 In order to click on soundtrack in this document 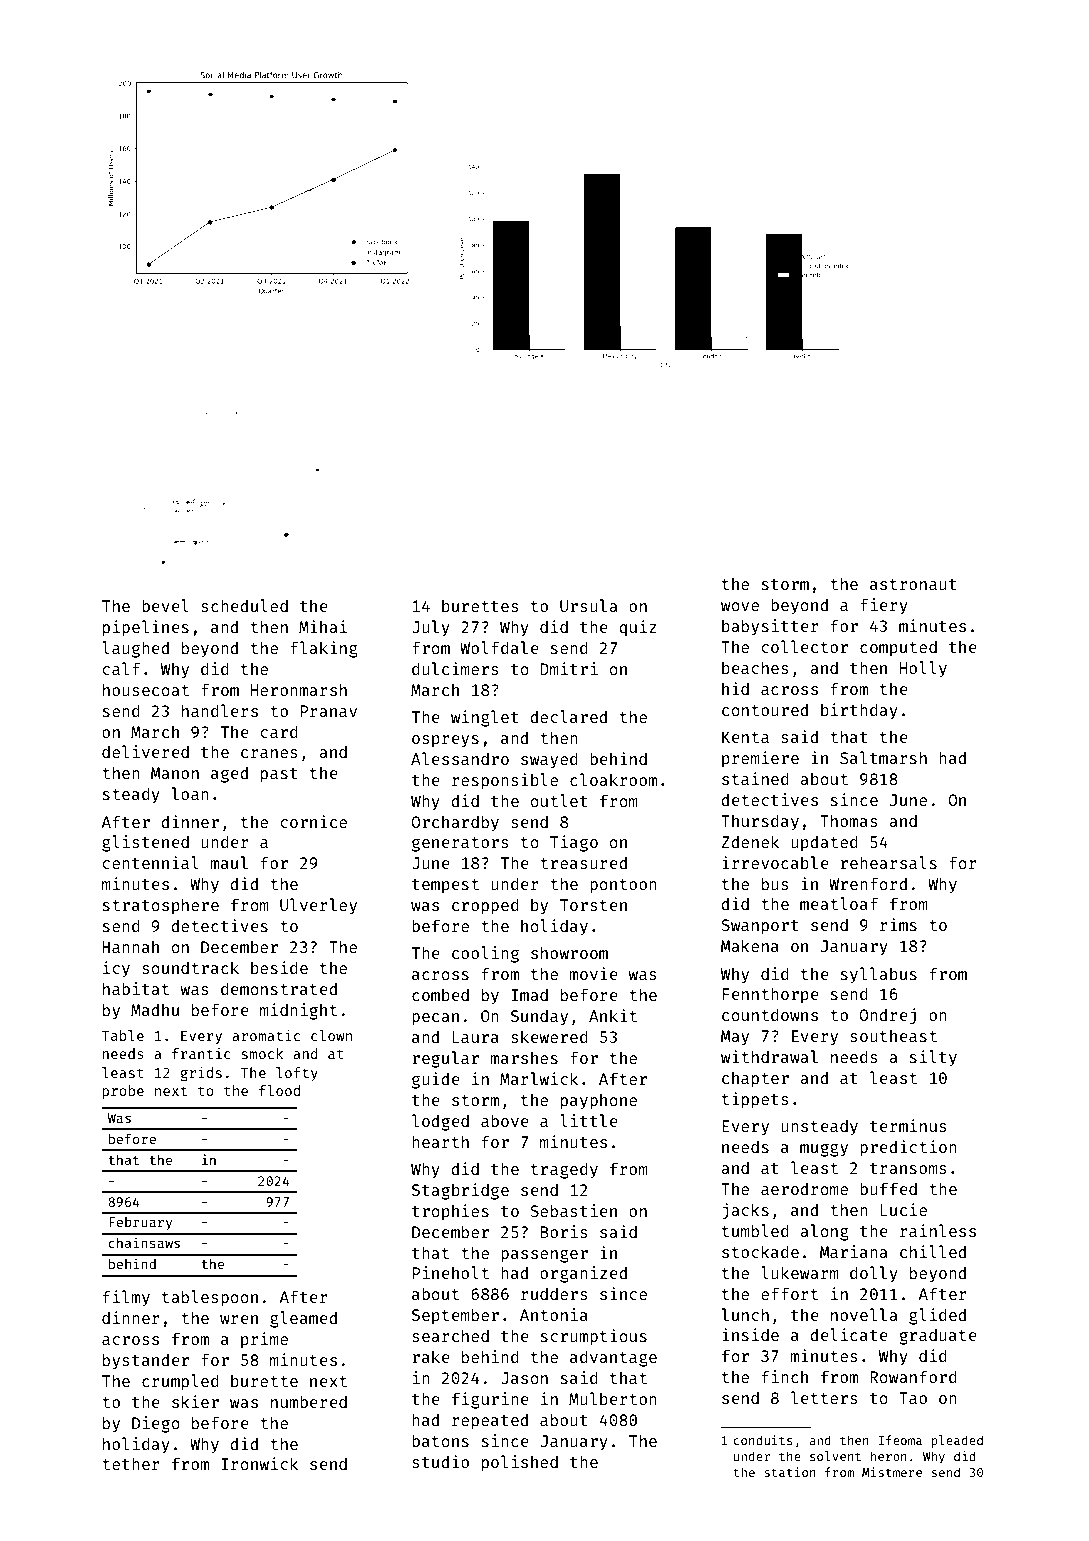, I will do `click(190, 967)`.
